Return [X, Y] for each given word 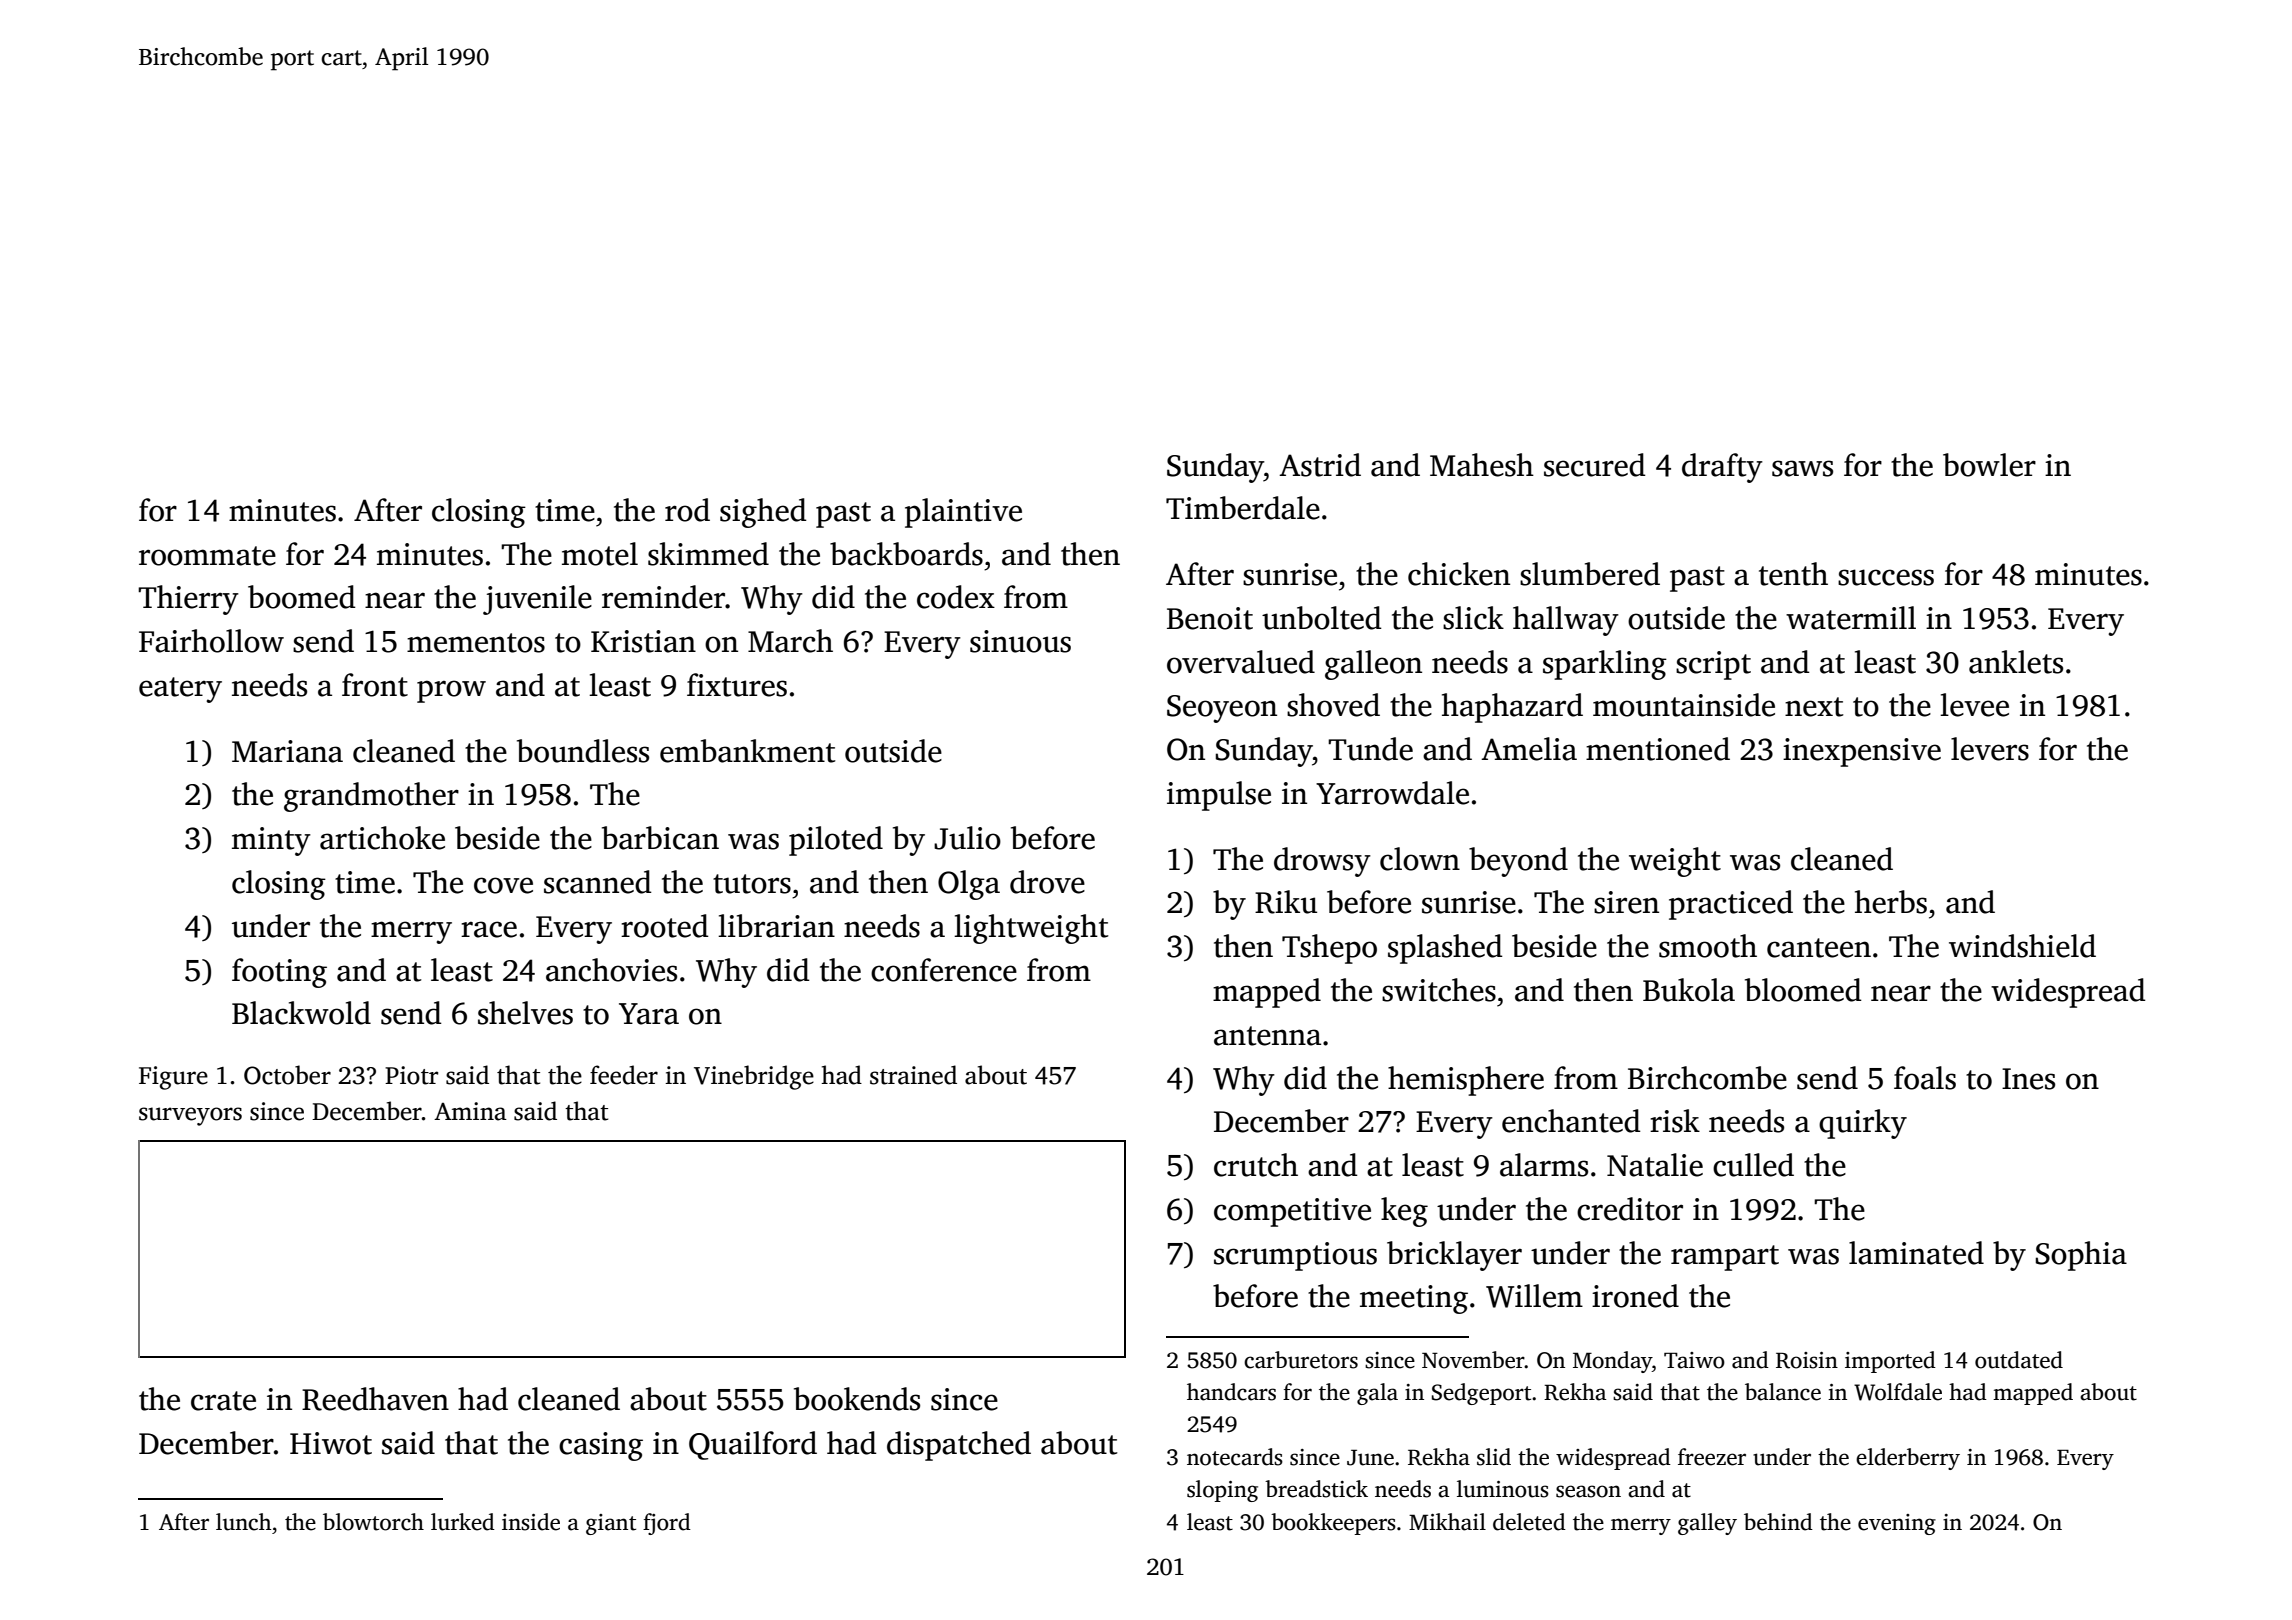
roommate [207, 556]
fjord [667, 1524]
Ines [2028, 1079]
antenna [1267, 1036]
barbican [660, 838]
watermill [1851, 618]
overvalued [1241, 662]
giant [611, 1524]
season [1588, 1491]
